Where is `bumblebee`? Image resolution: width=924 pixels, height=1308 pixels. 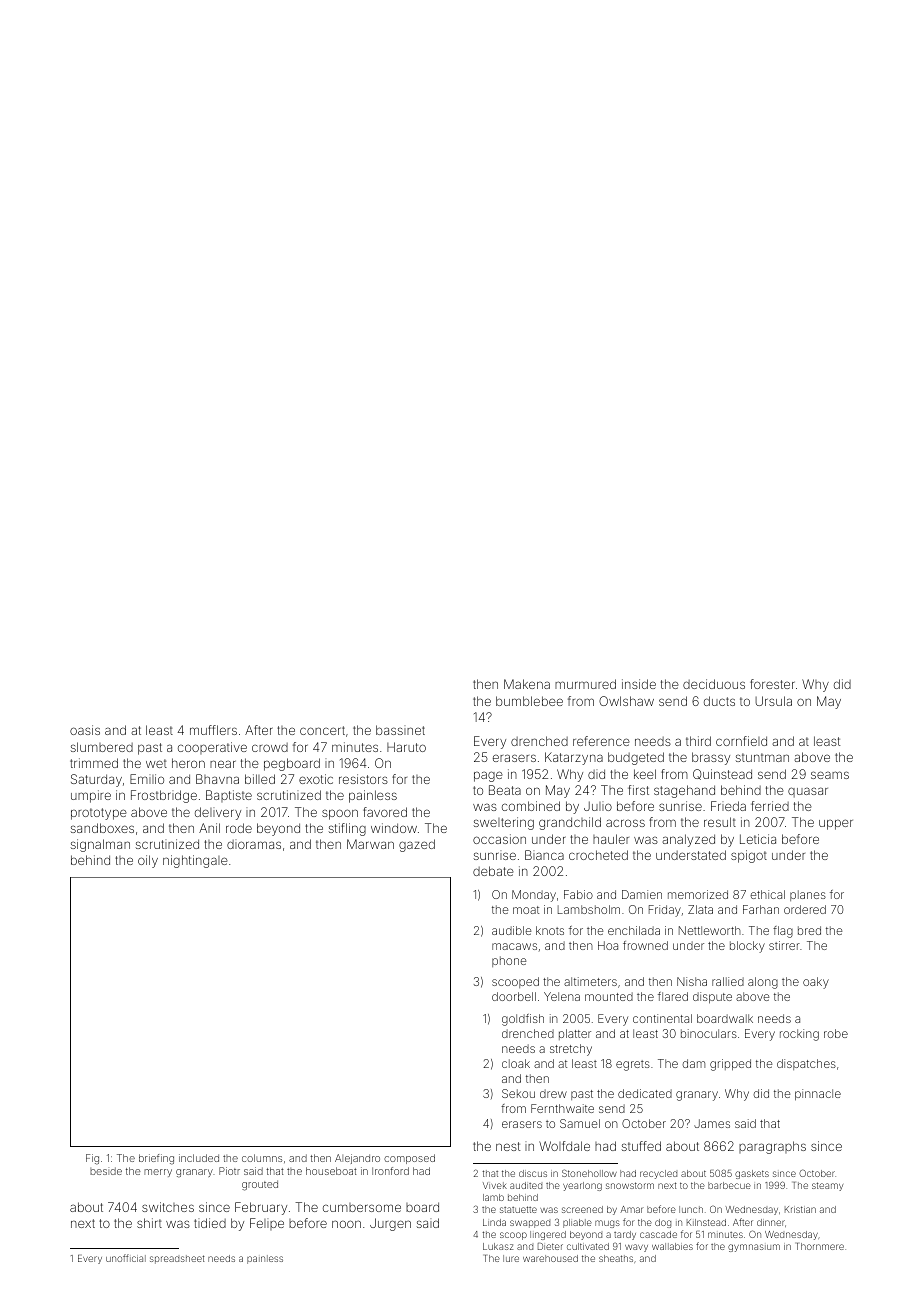 bumblebee is located at coordinates (529, 701).
